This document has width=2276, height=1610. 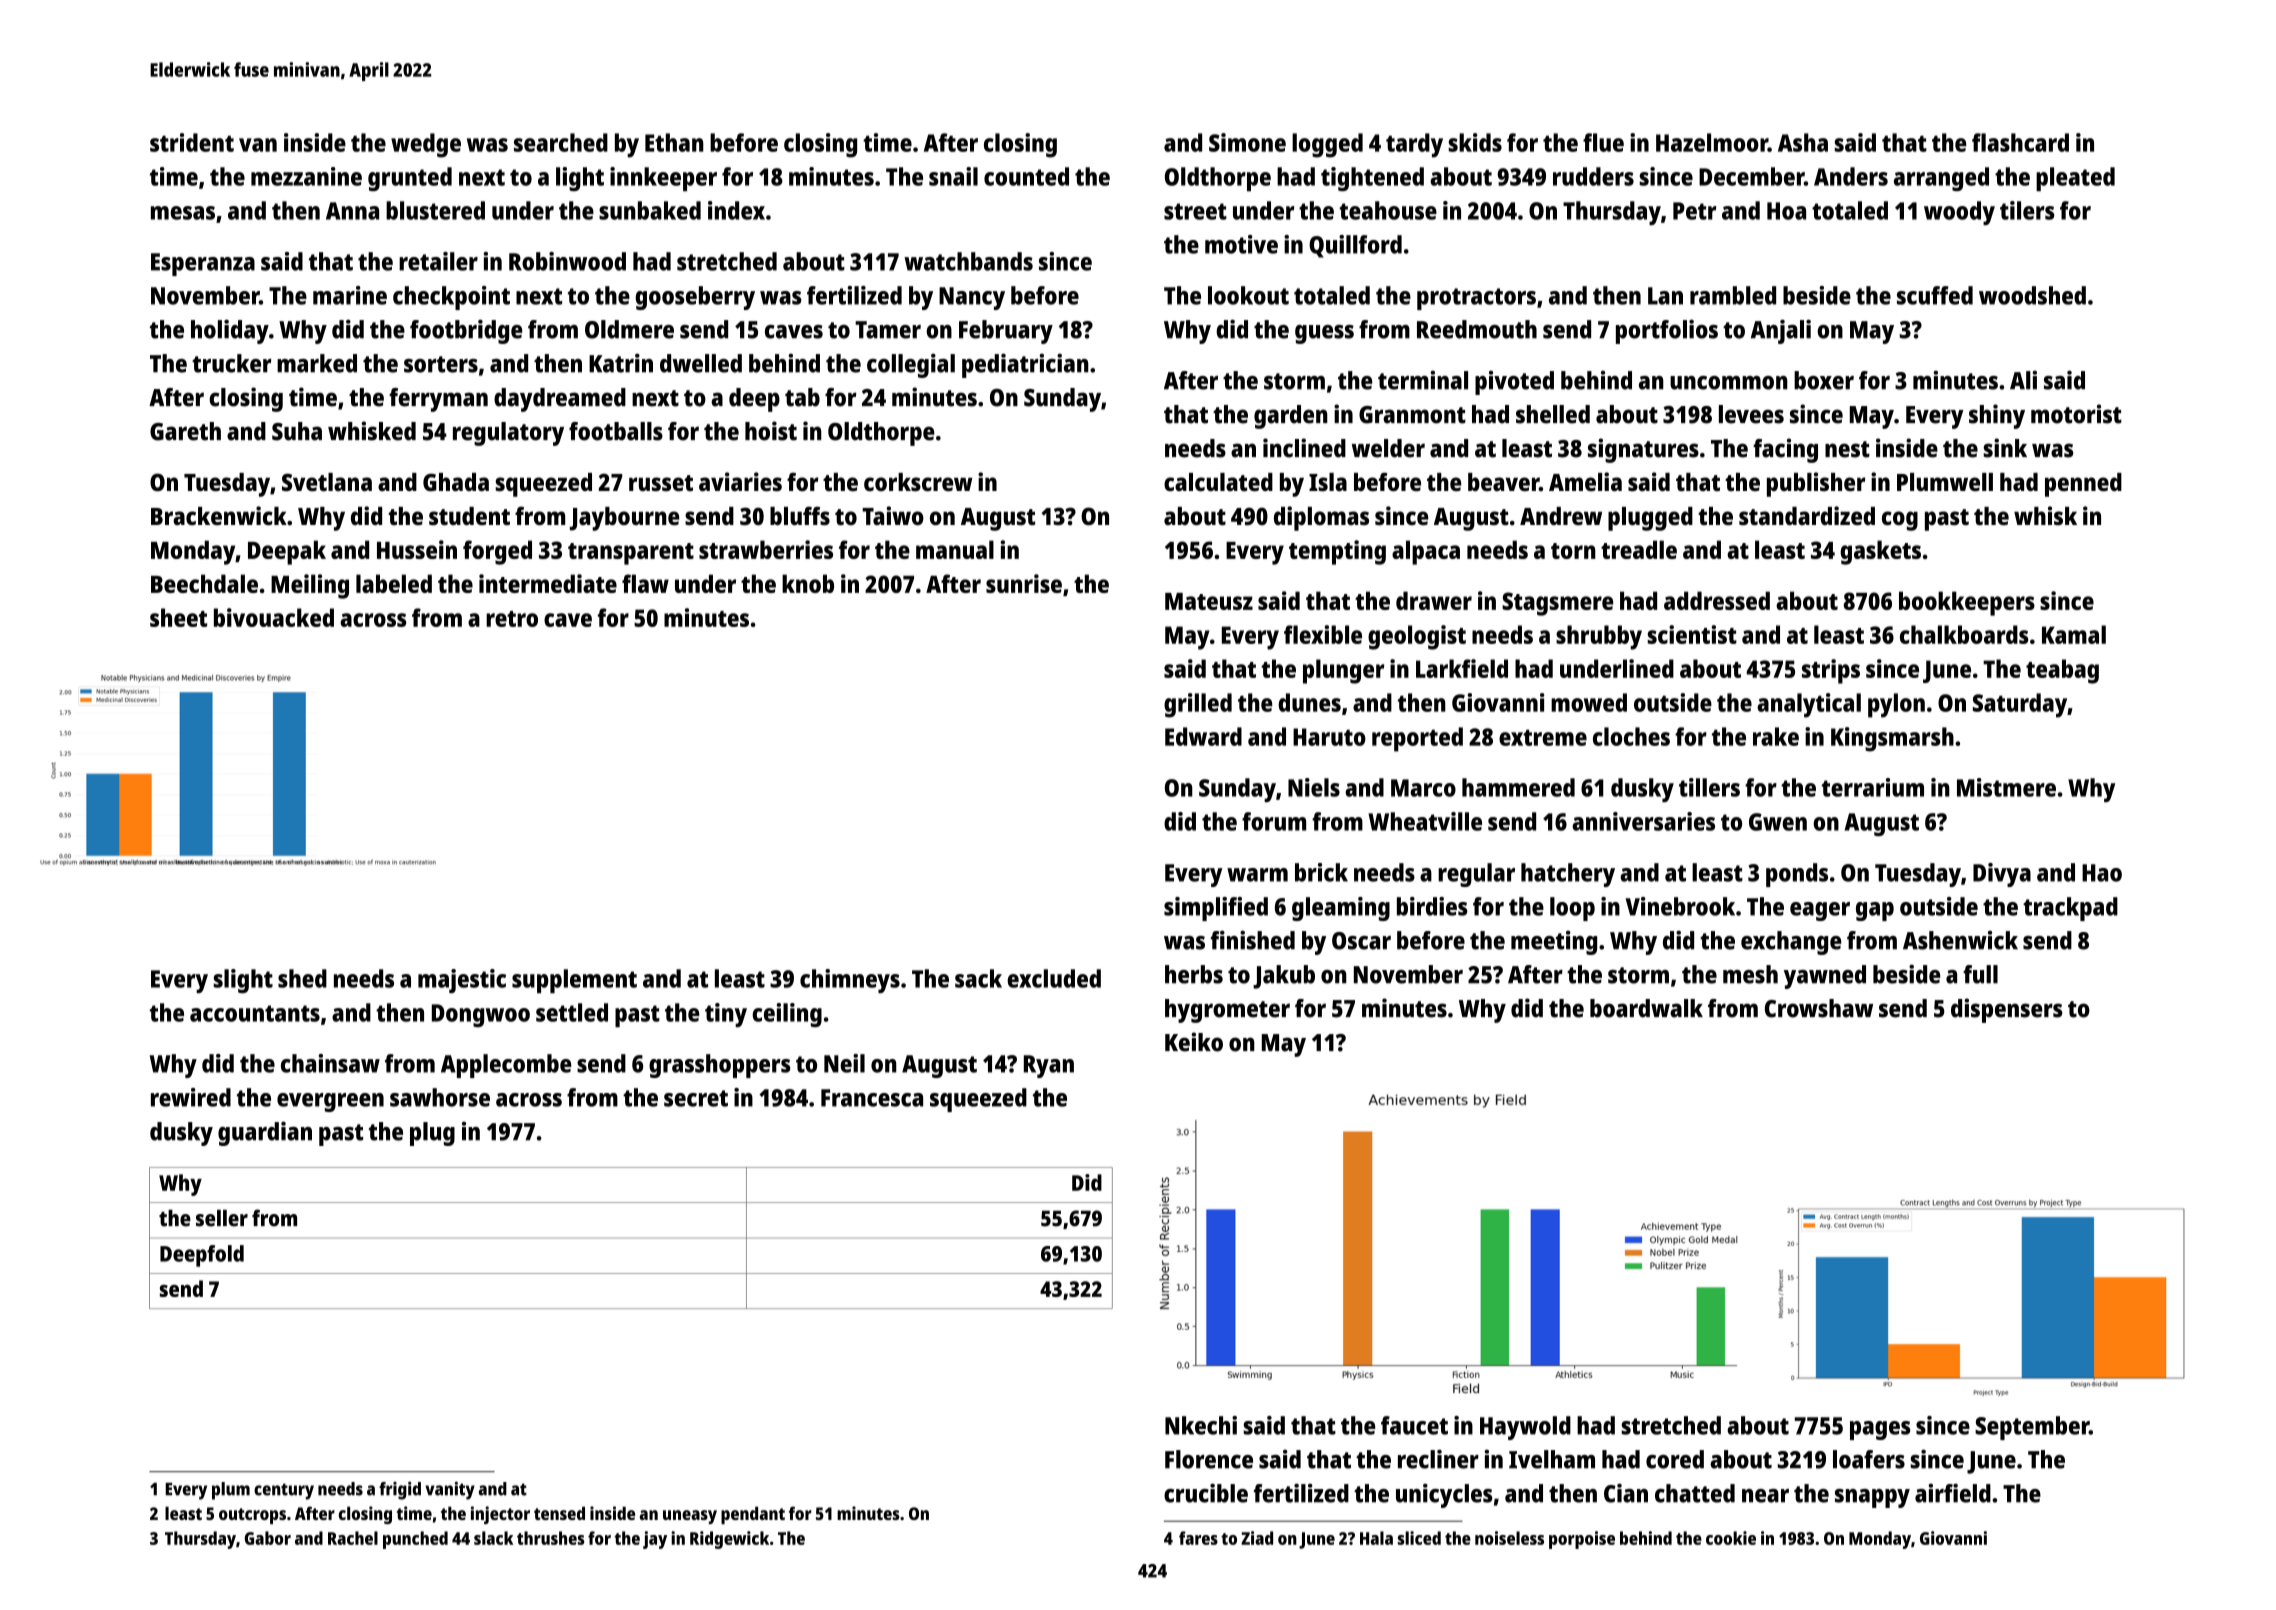 What do you see at coordinates (1712, 142) in the document?
I see `Hazelmoor` at bounding box center [1712, 142].
